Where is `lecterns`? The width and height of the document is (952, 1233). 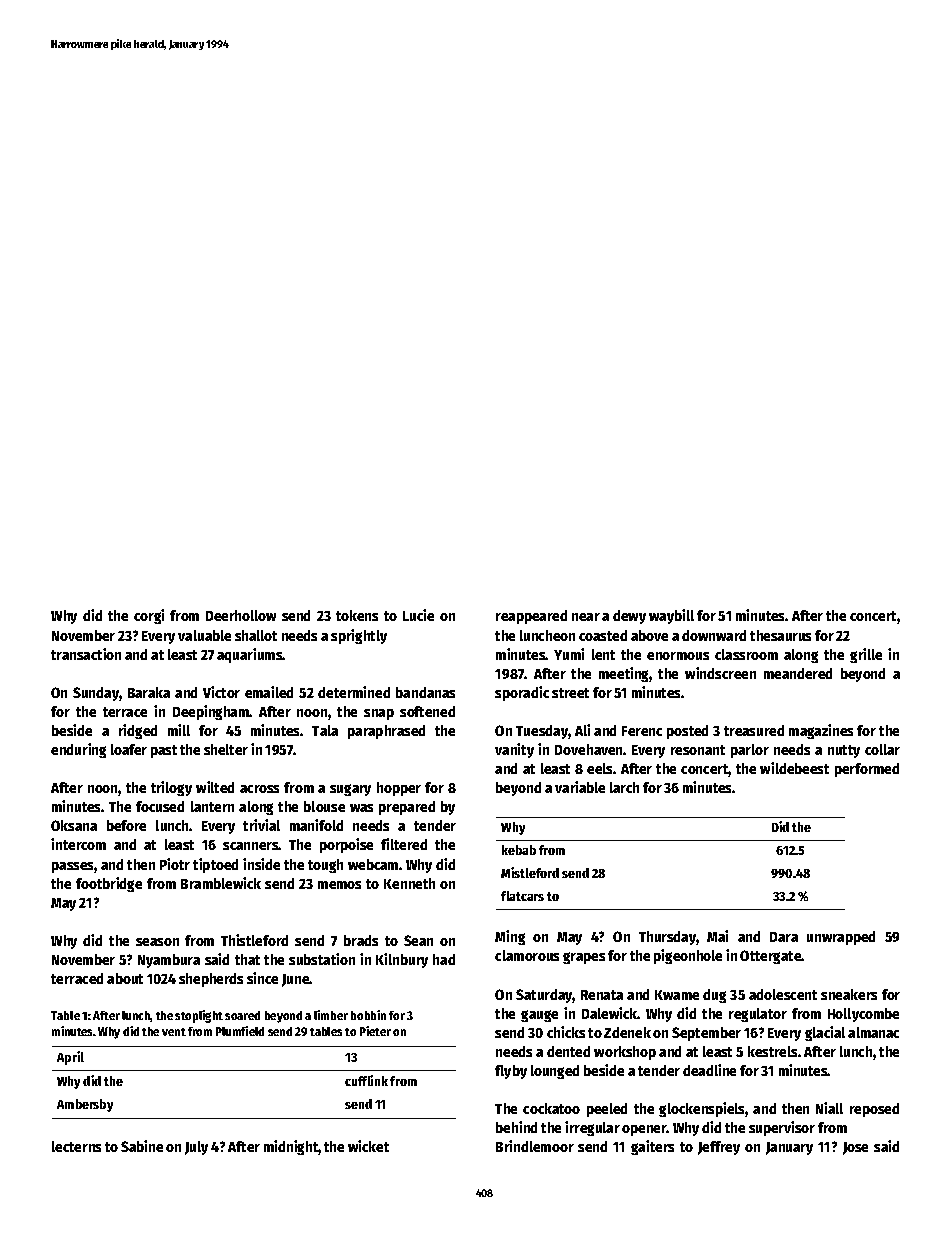
lecterns is located at coordinates (76, 1146).
